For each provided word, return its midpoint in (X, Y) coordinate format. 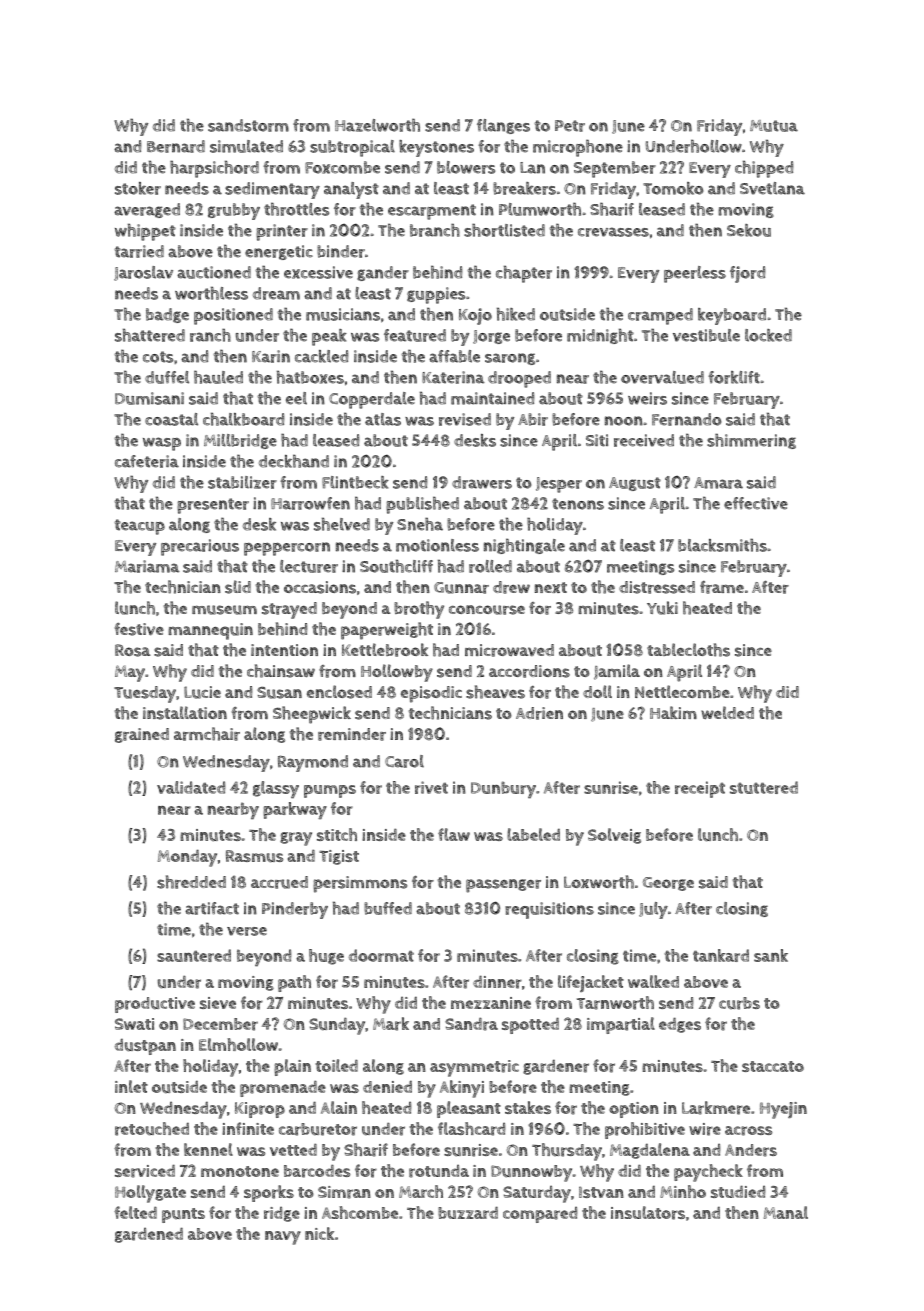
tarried (139, 251)
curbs (739, 1003)
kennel (208, 1149)
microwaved (509, 650)
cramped (660, 316)
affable (454, 356)
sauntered (194, 955)
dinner (497, 982)
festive (139, 629)
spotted (530, 1025)
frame (722, 587)
